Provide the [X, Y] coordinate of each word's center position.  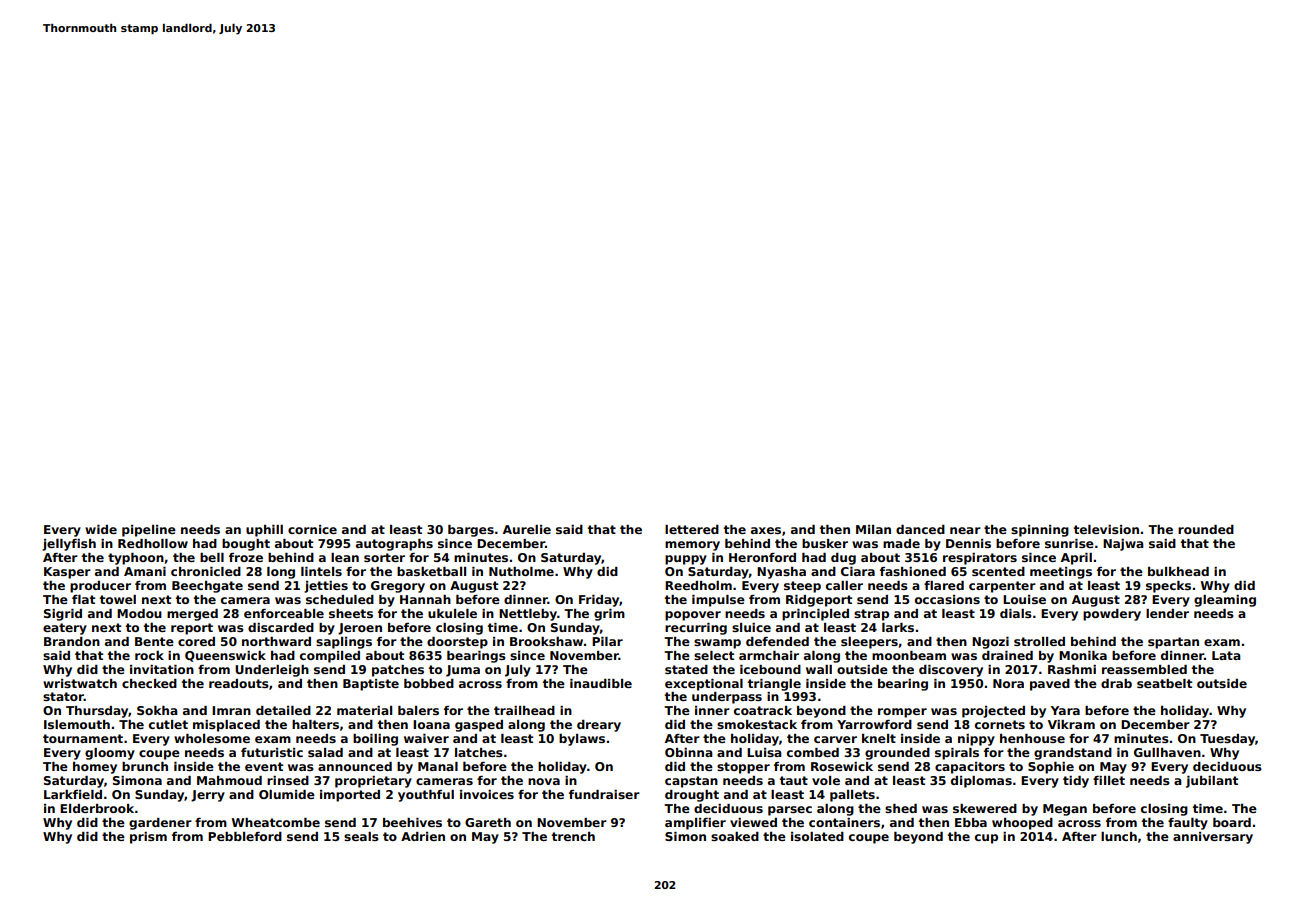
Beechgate [207, 587]
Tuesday [1227, 740]
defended [777, 641]
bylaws [582, 740]
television [1106, 529]
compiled [330, 657]
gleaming [1225, 601]
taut [794, 780]
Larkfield [73, 794]
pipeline [149, 531]
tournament [83, 738]
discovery [951, 671]
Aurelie [527, 529]
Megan [1065, 810]
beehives [412, 822]
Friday [599, 601]
